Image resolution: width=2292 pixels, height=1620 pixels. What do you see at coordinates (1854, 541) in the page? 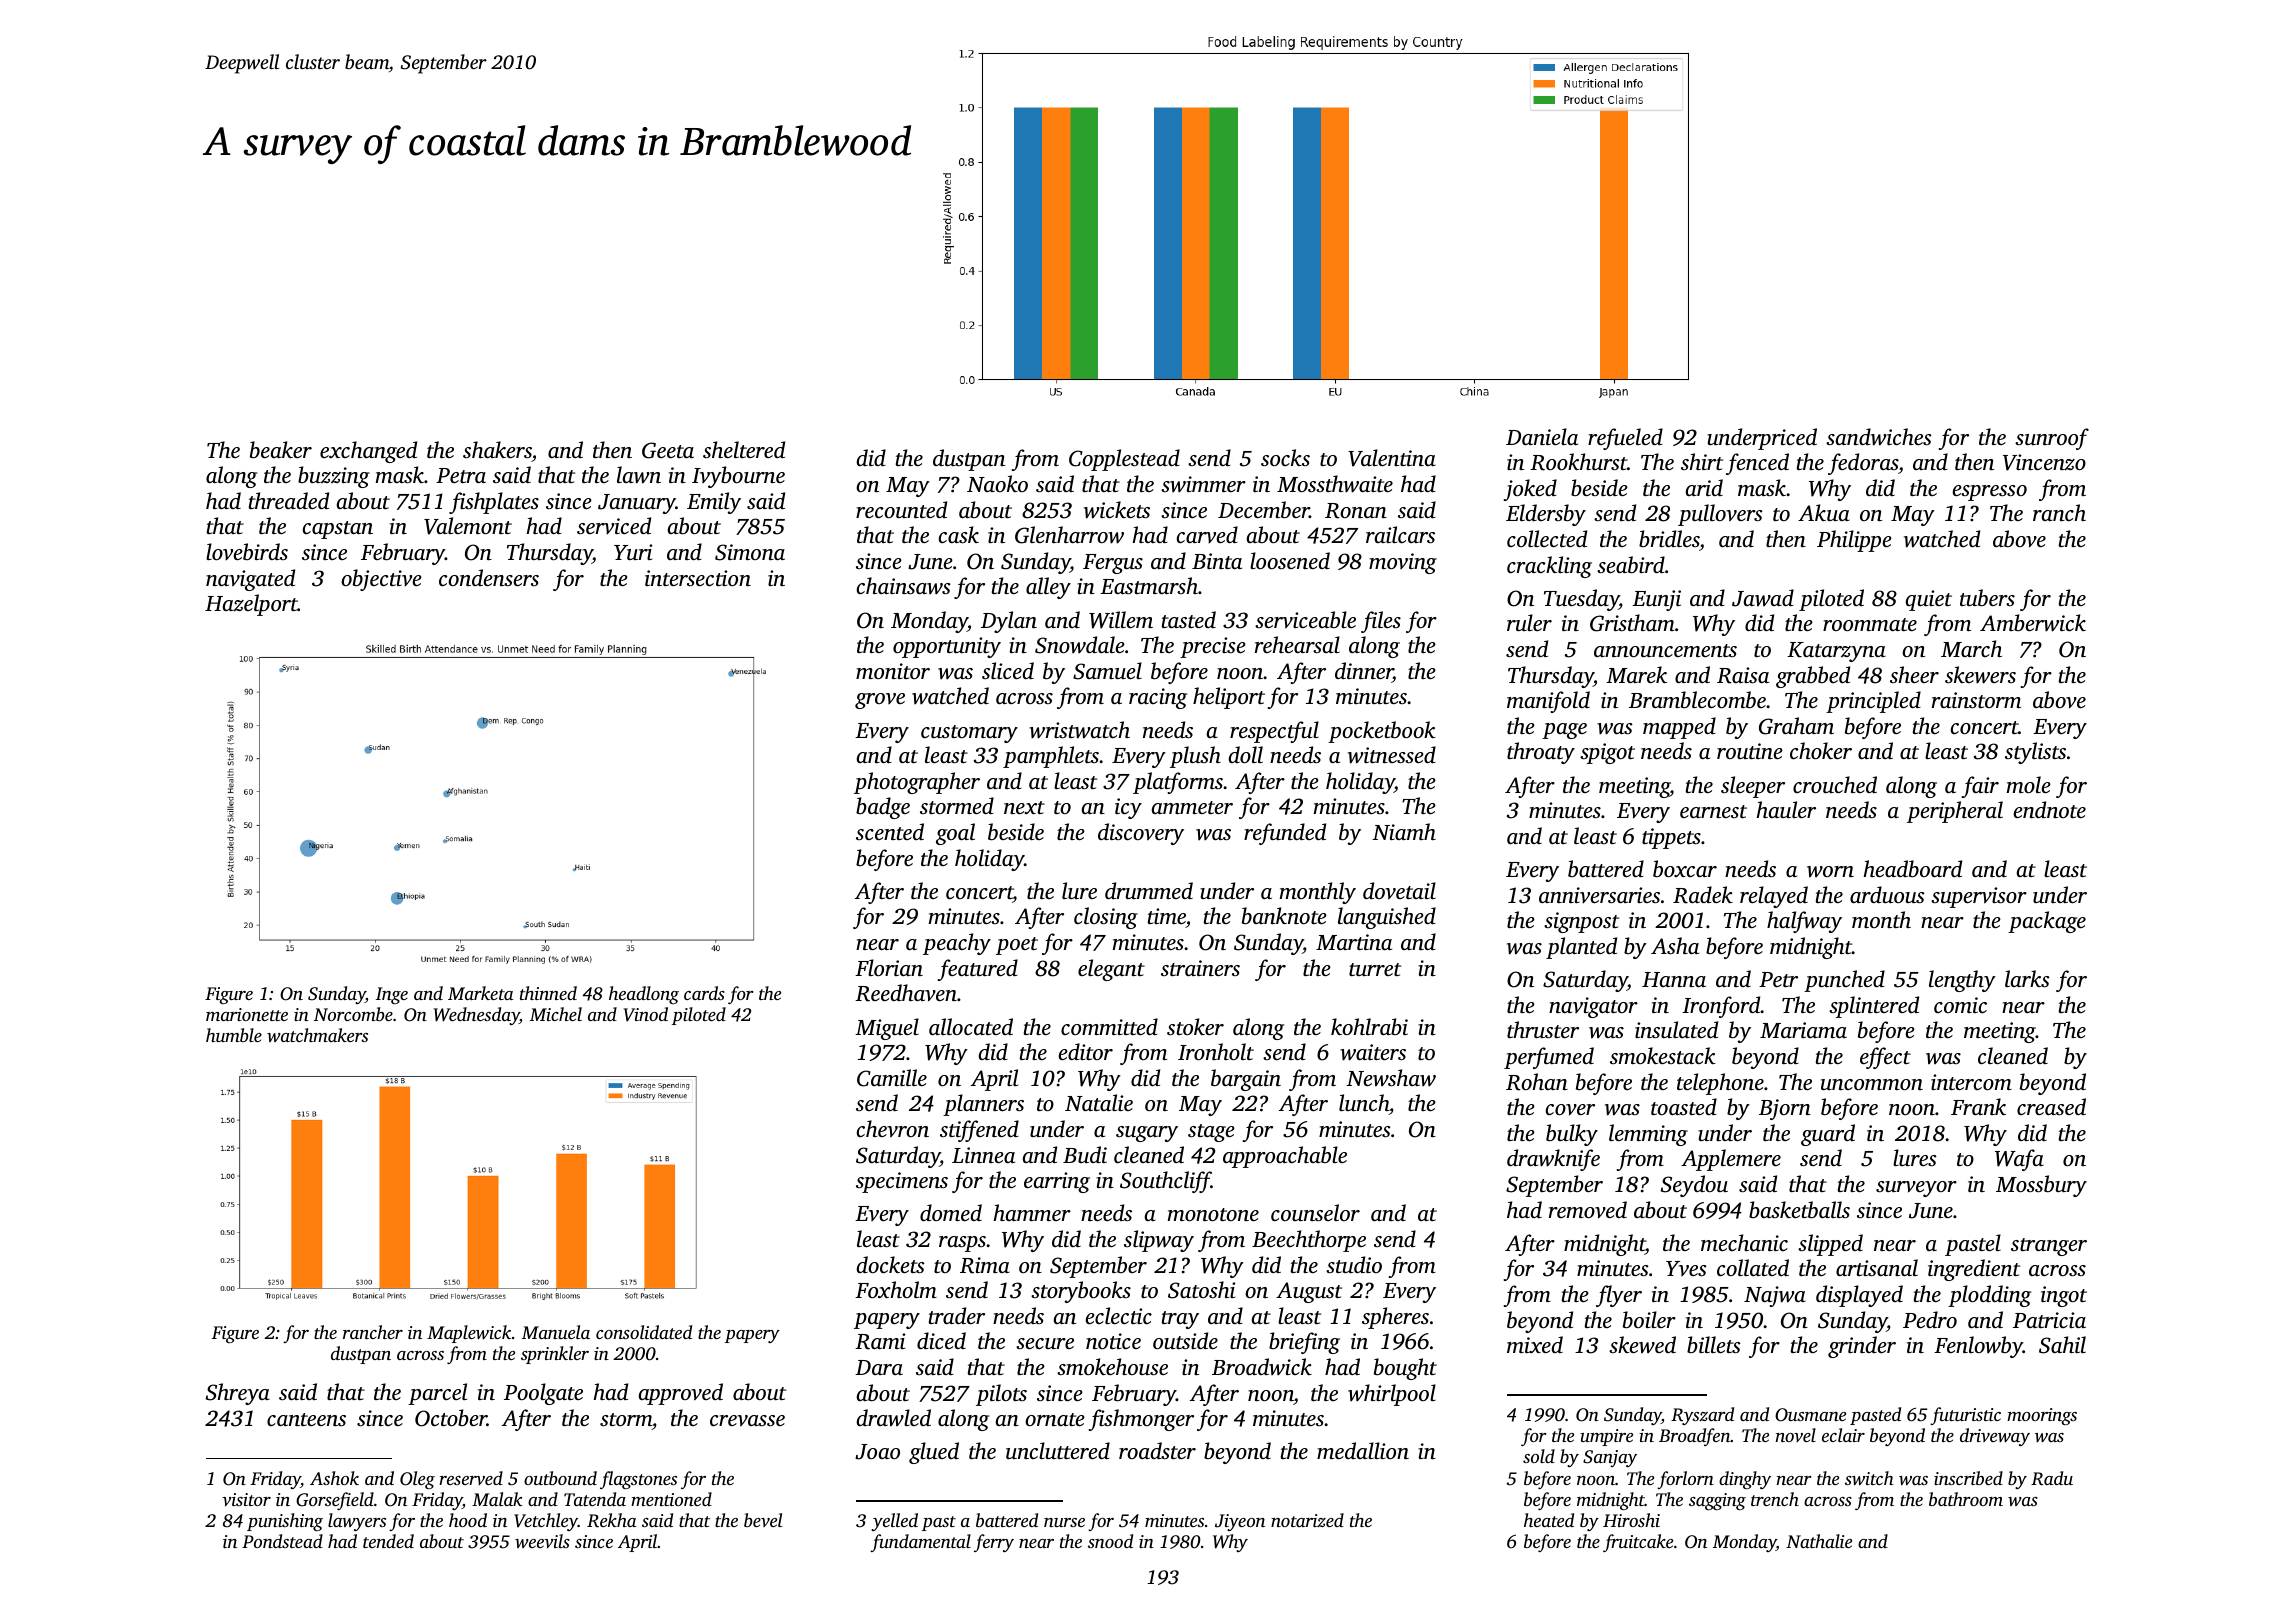
I see `Philippe` at bounding box center [1854, 541].
